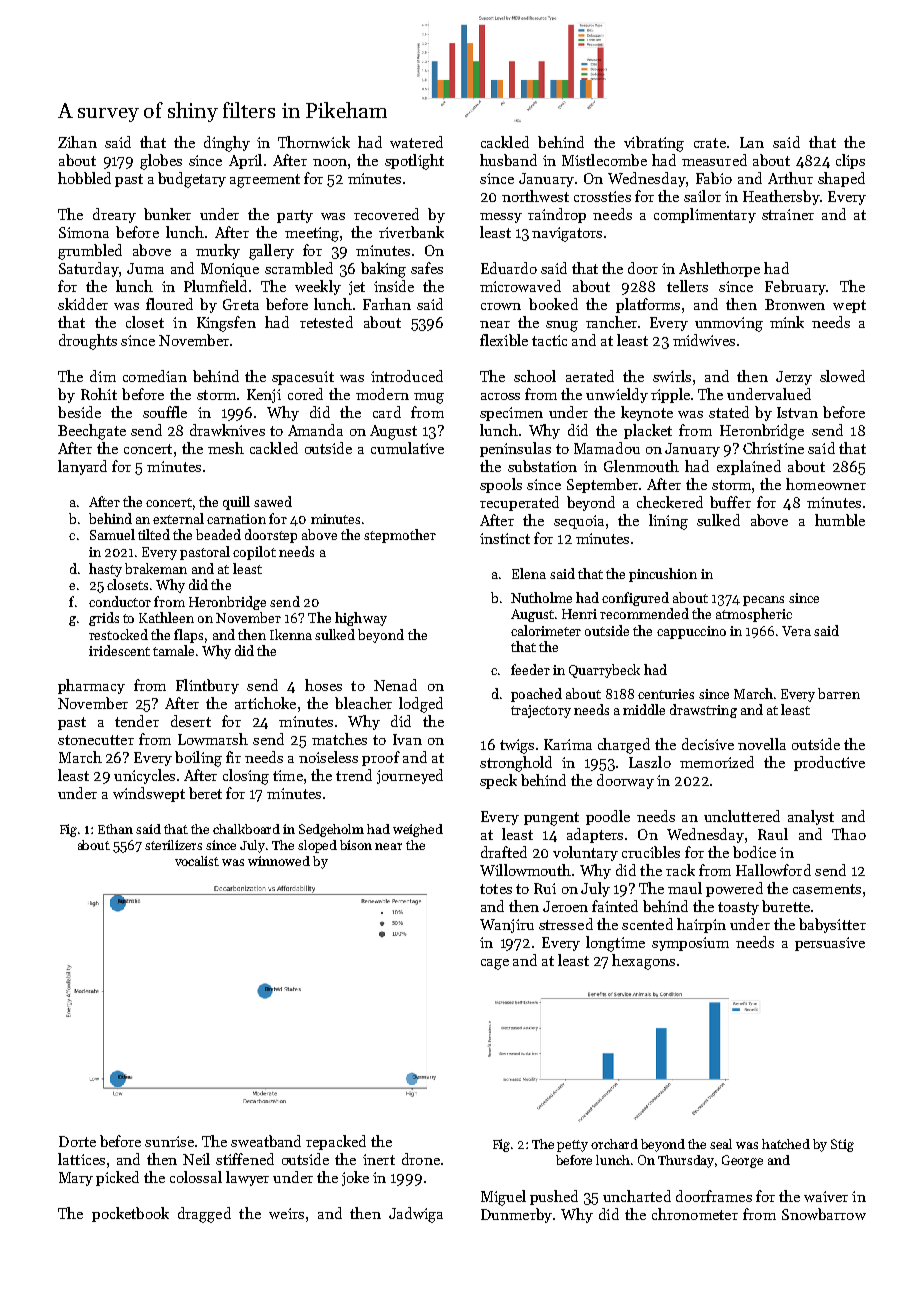 The image size is (924, 1308). Describe the element at coordinates (130, 1214) in the document. I see `pocketbook` at that location.
